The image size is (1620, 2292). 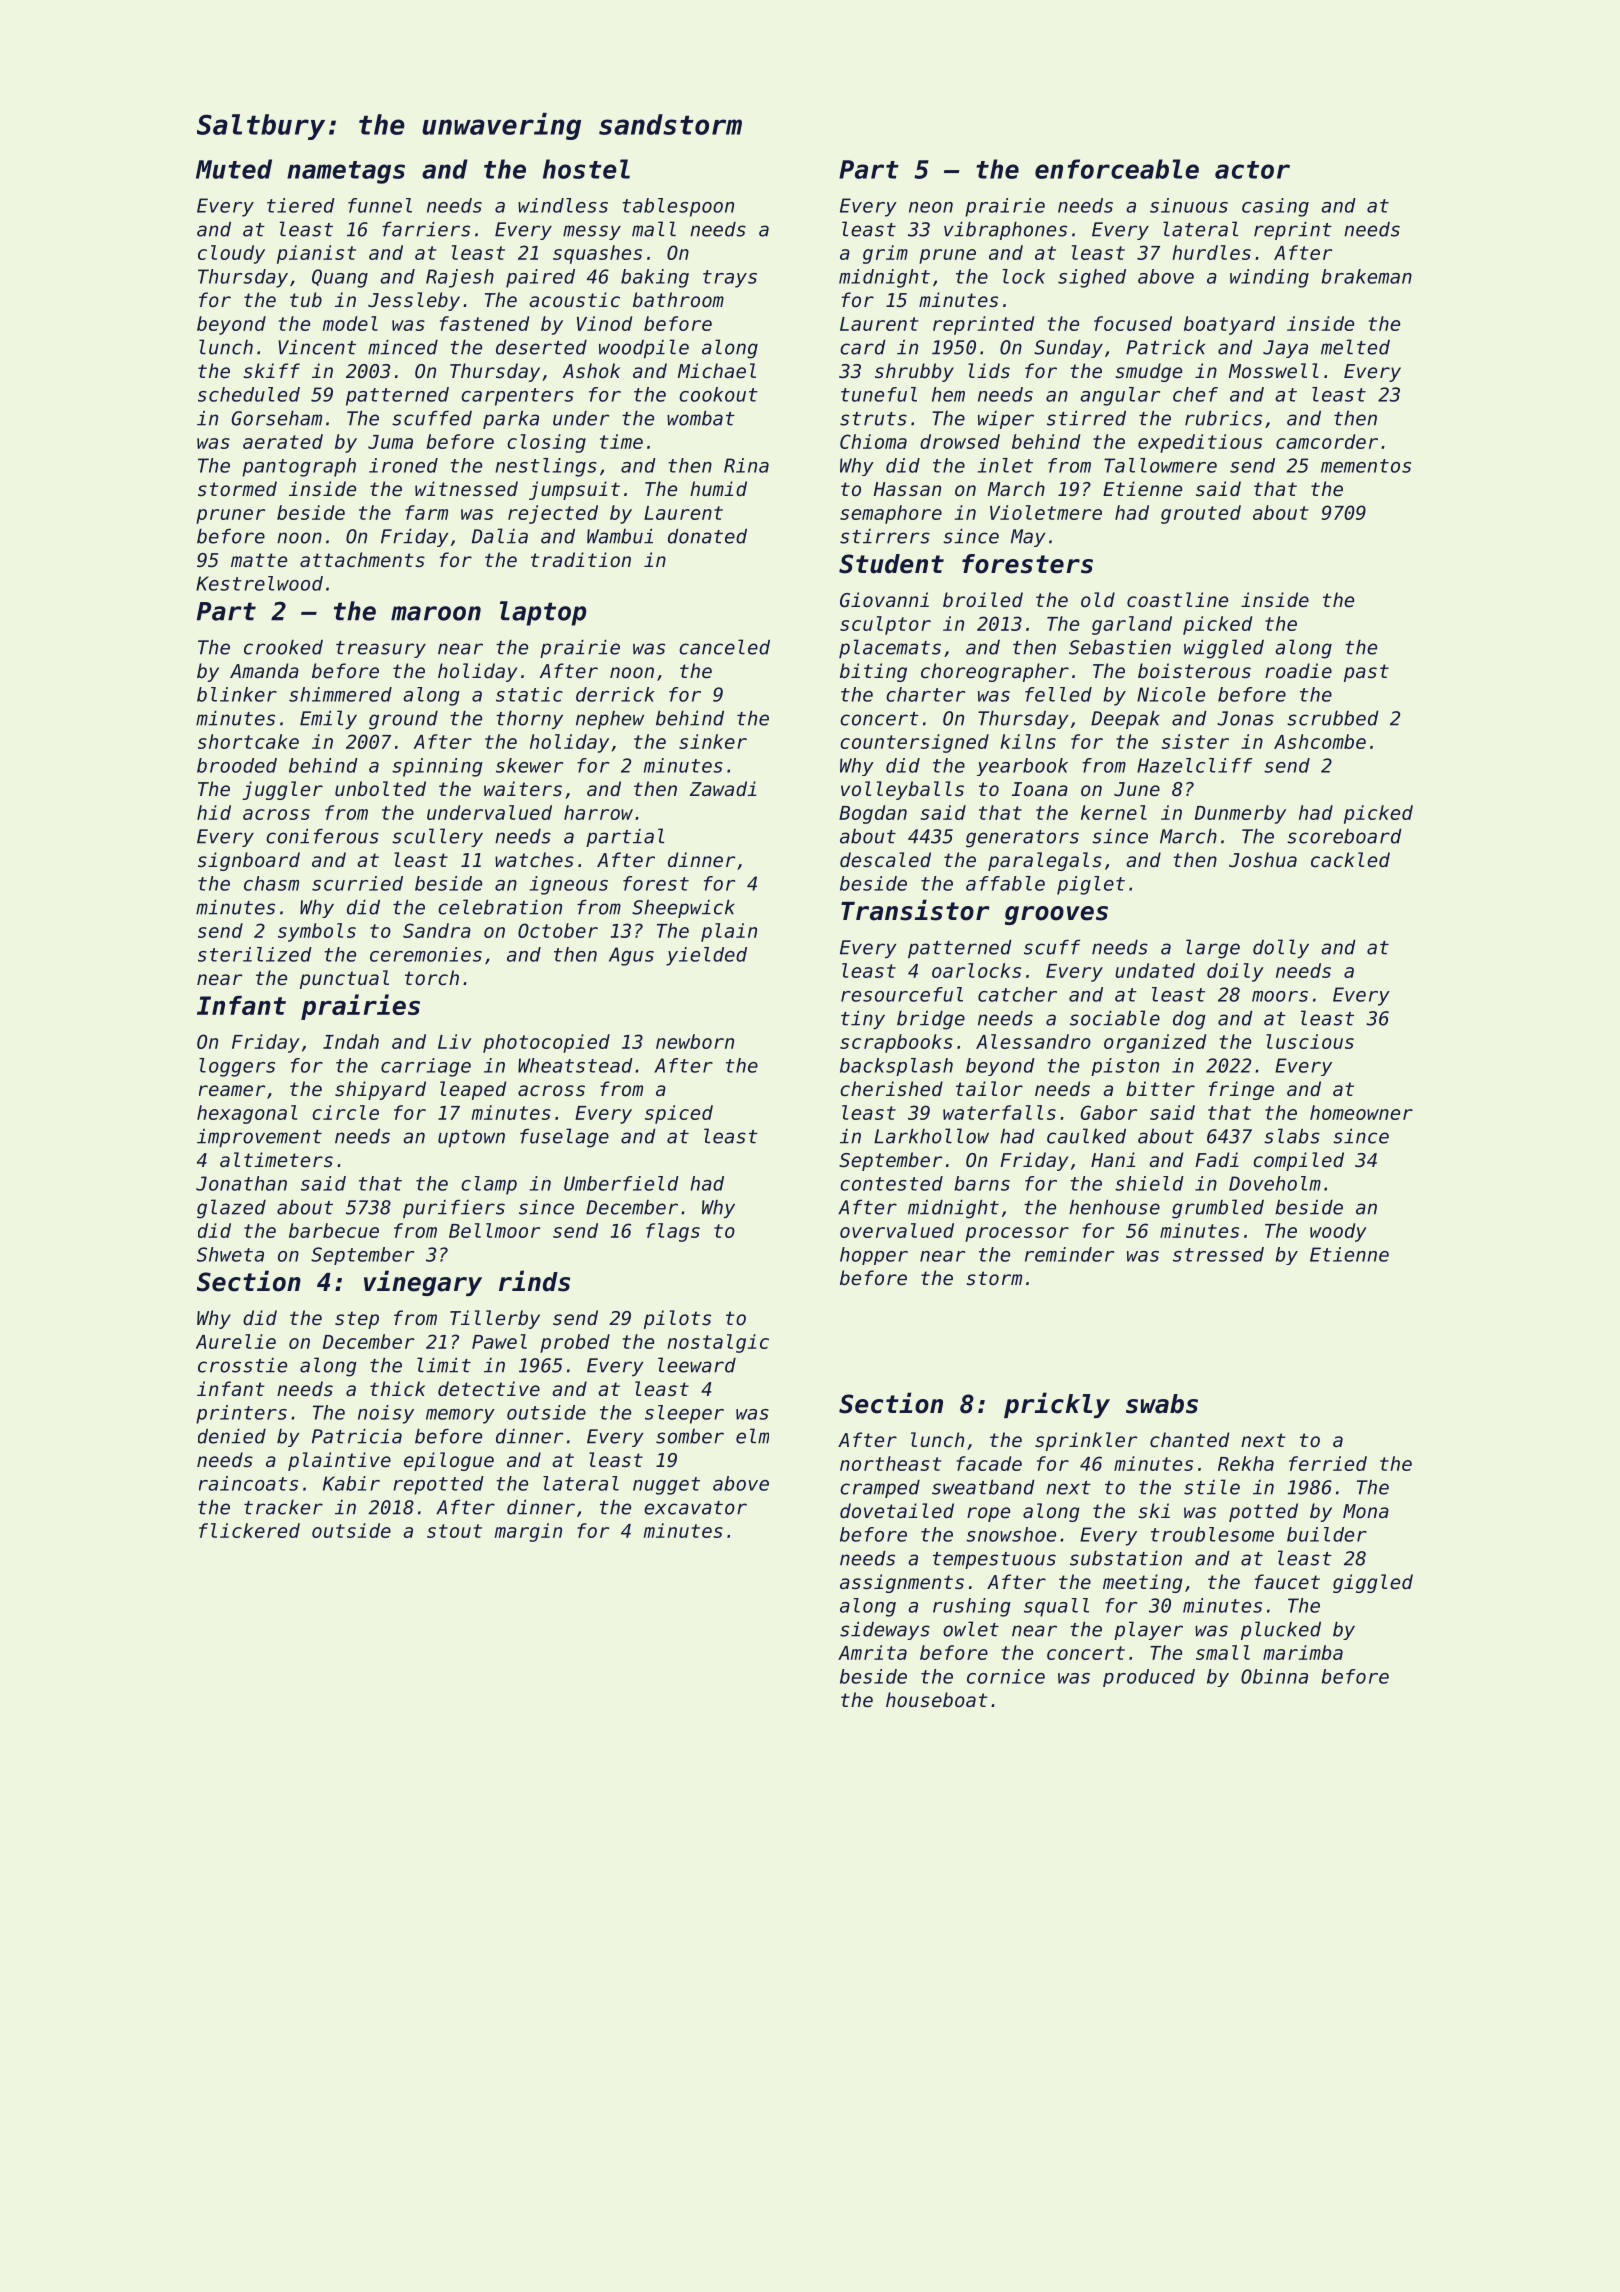 I want to click on contested, so click(x=891, y=1183).
